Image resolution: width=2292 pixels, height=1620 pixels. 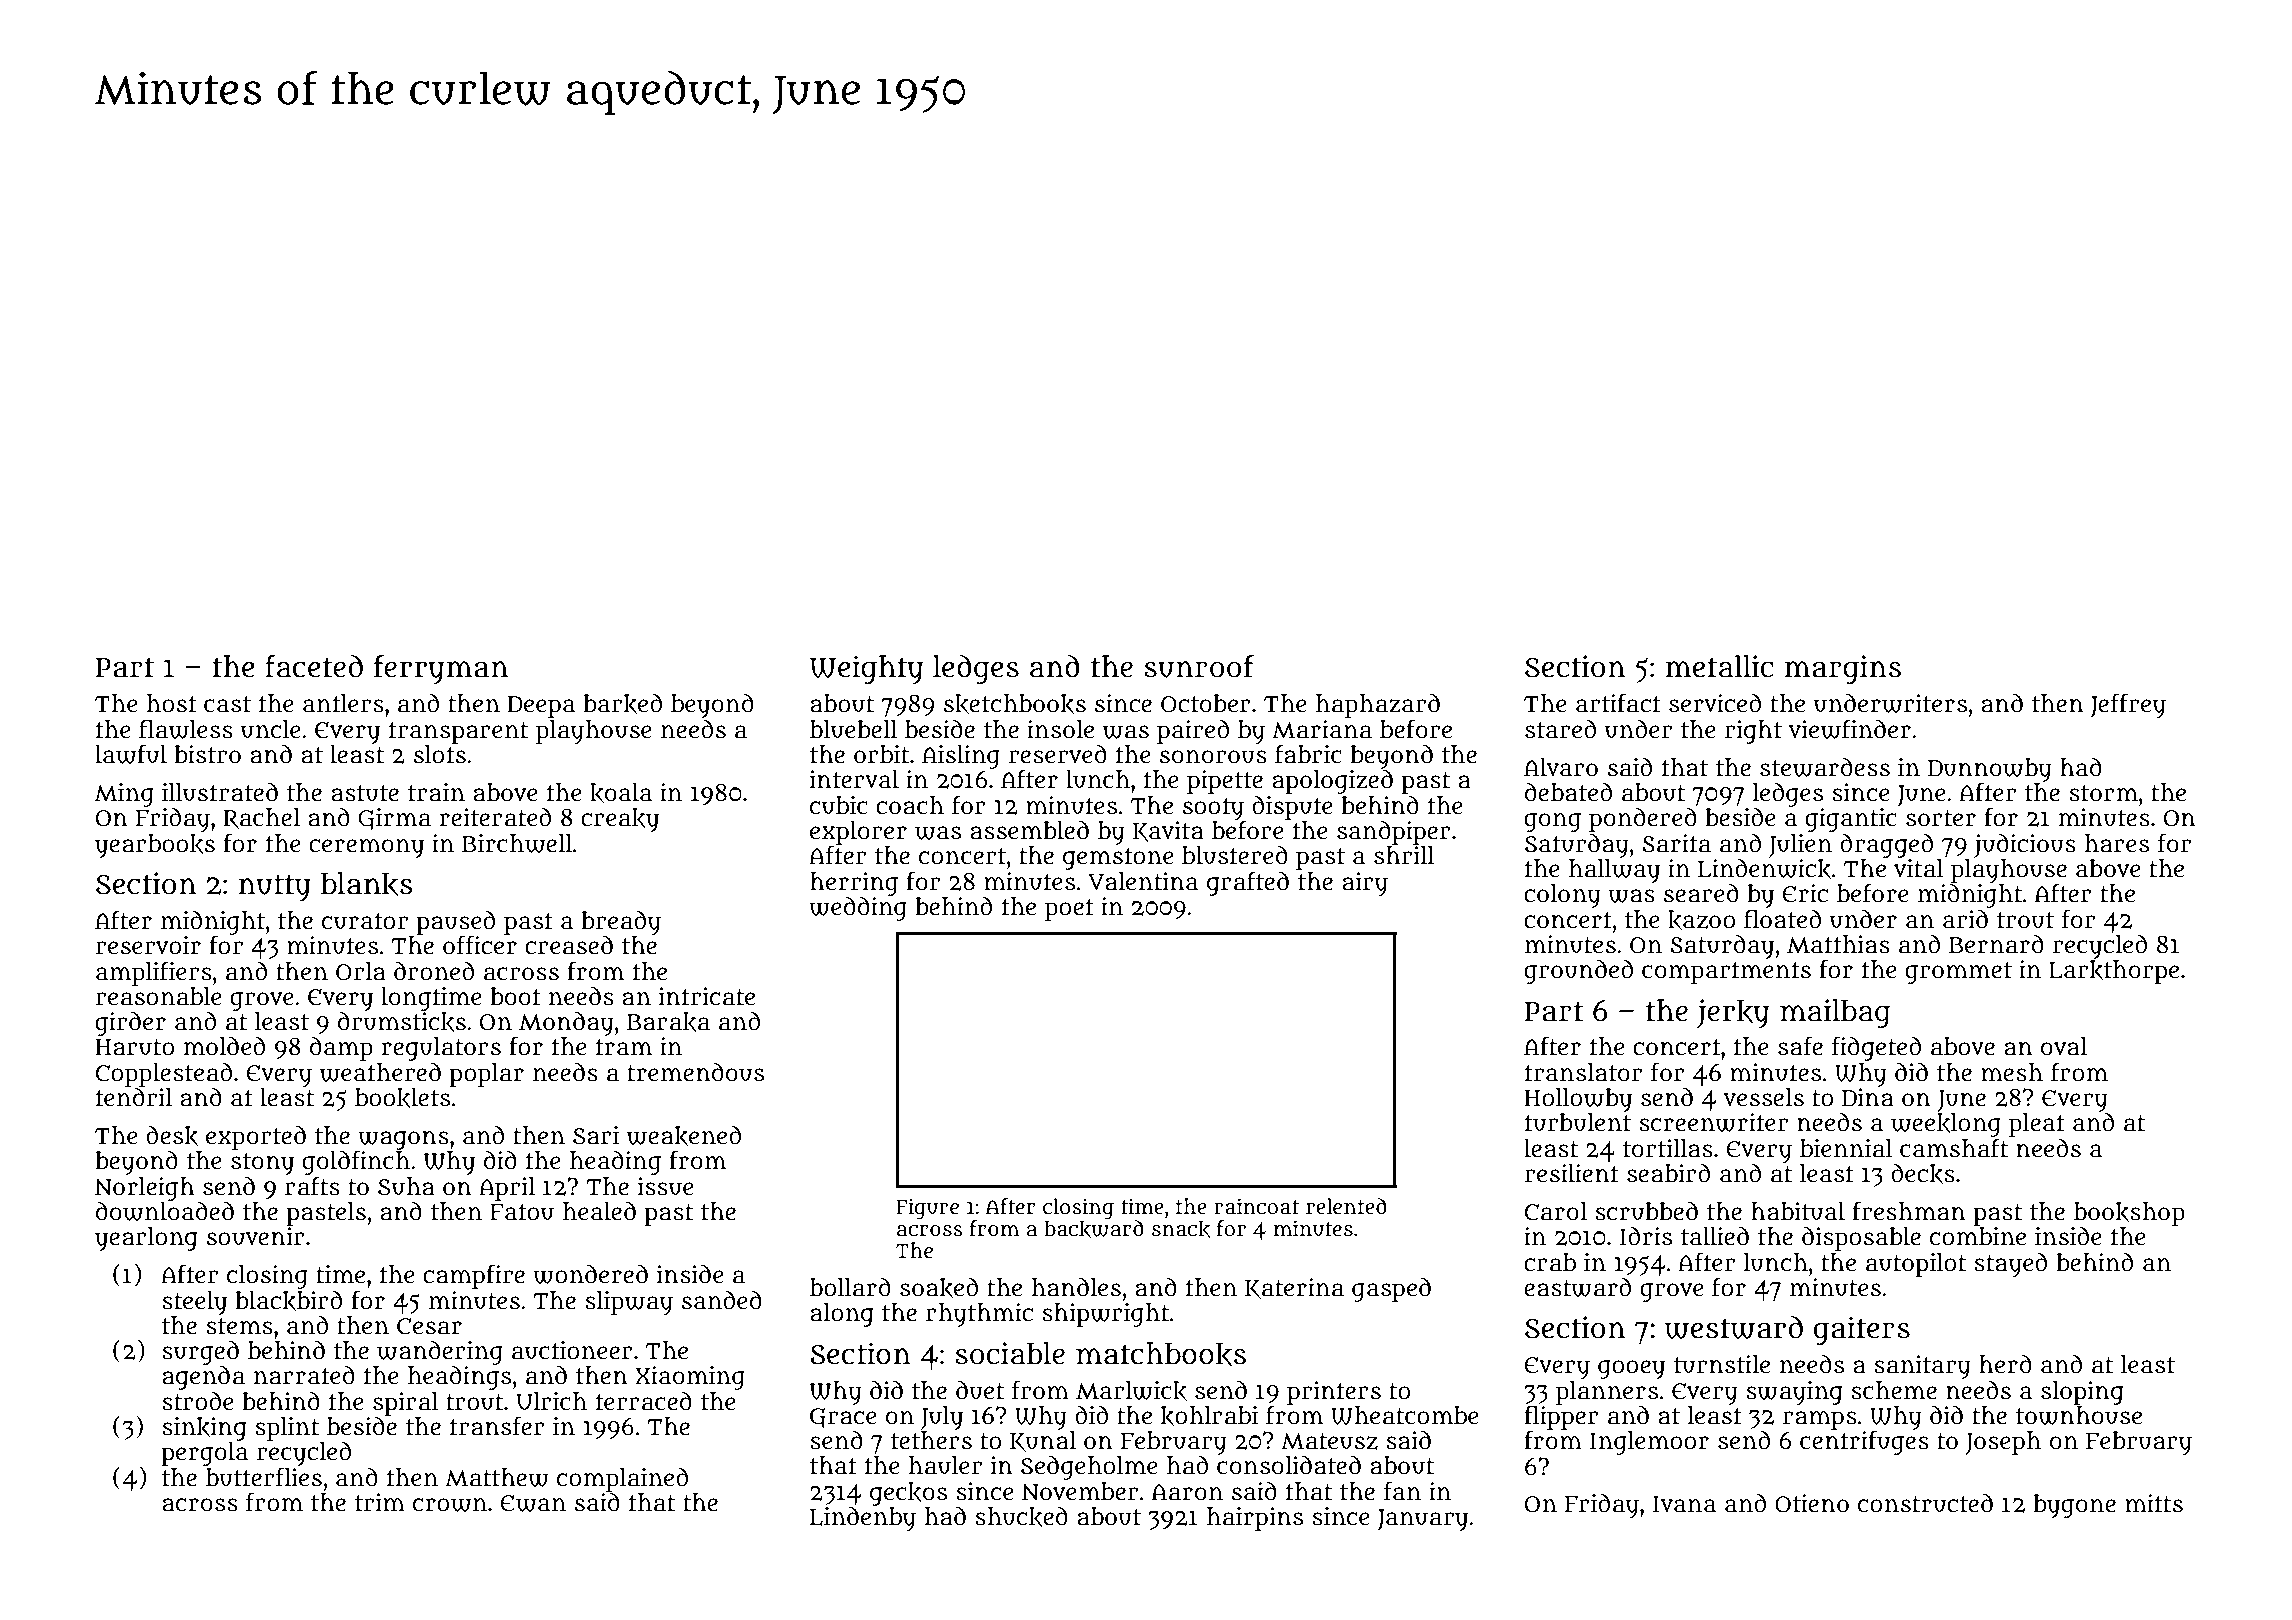 I want to click on weakened, so click(x=684, y=1136).
